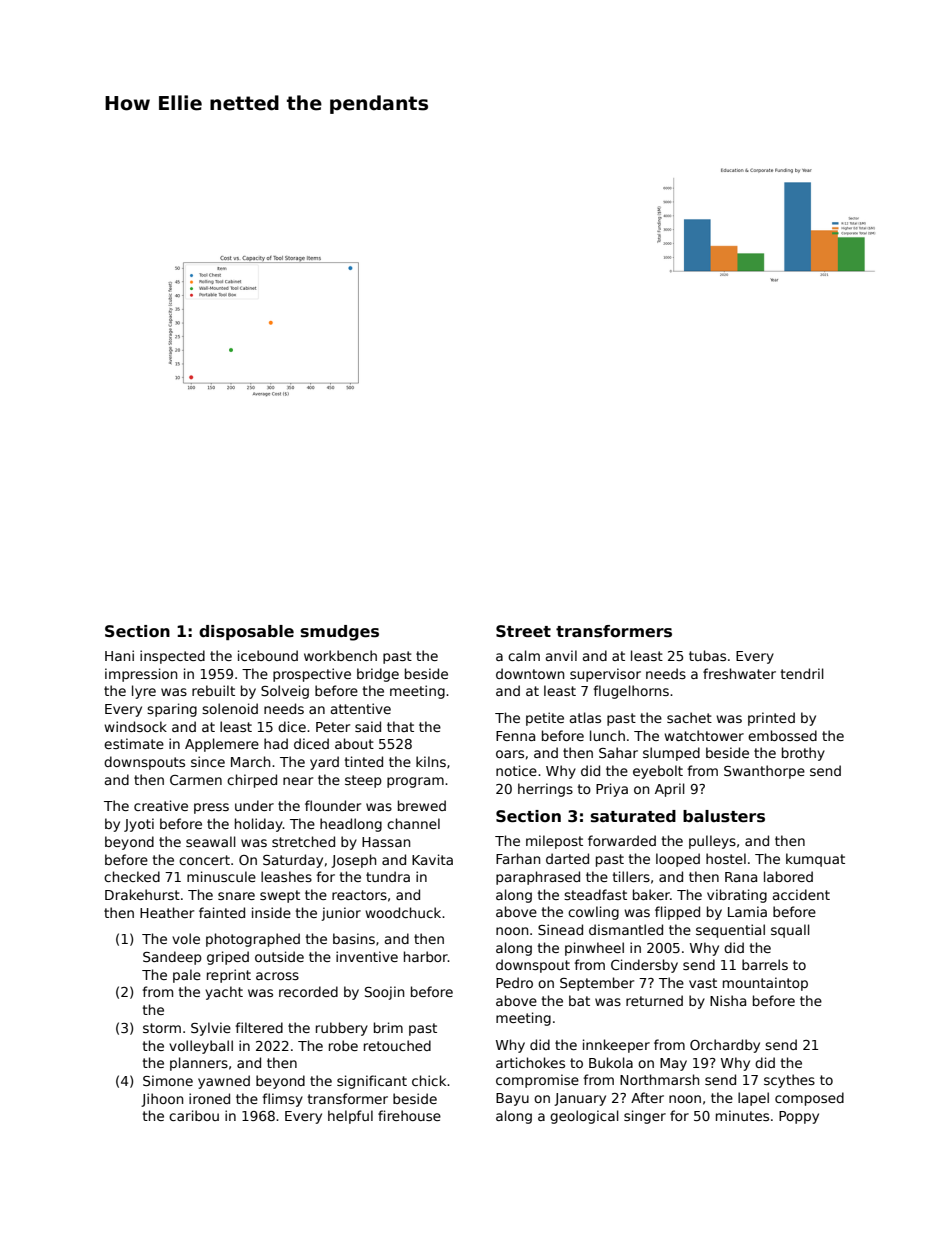 The width and height of the image is (952, 1233). What do you see at coordinates (584, 1117) in the image?
I see `geological` at bounding box center [584, 1117].
